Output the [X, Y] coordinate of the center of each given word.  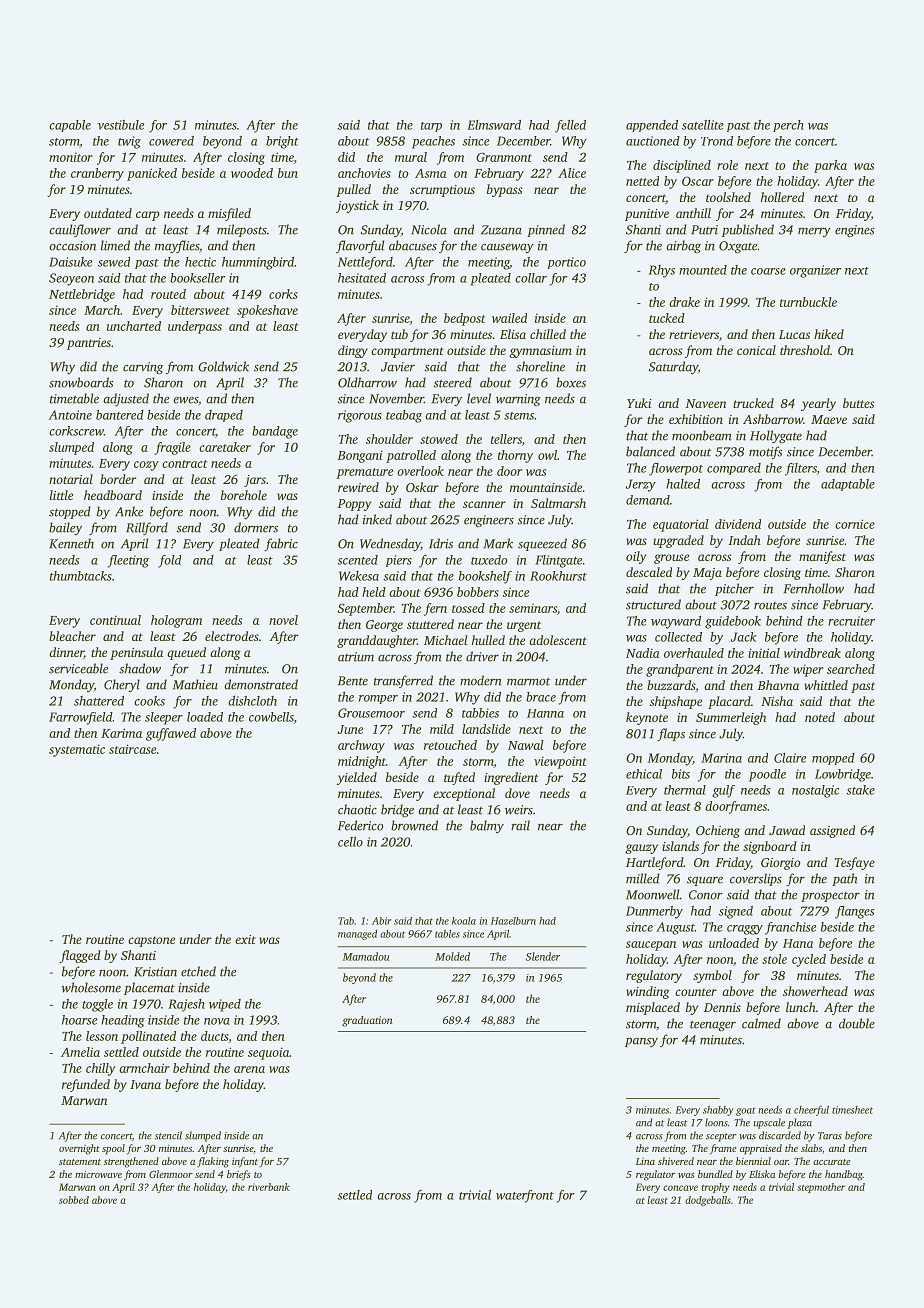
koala [464, 921]
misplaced [653, 1008]
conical [756, 350]
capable [70, 126]
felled [570, 126]
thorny [515, 456]
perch [788, 126]
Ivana [145, 1084]
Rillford [147, 528]
